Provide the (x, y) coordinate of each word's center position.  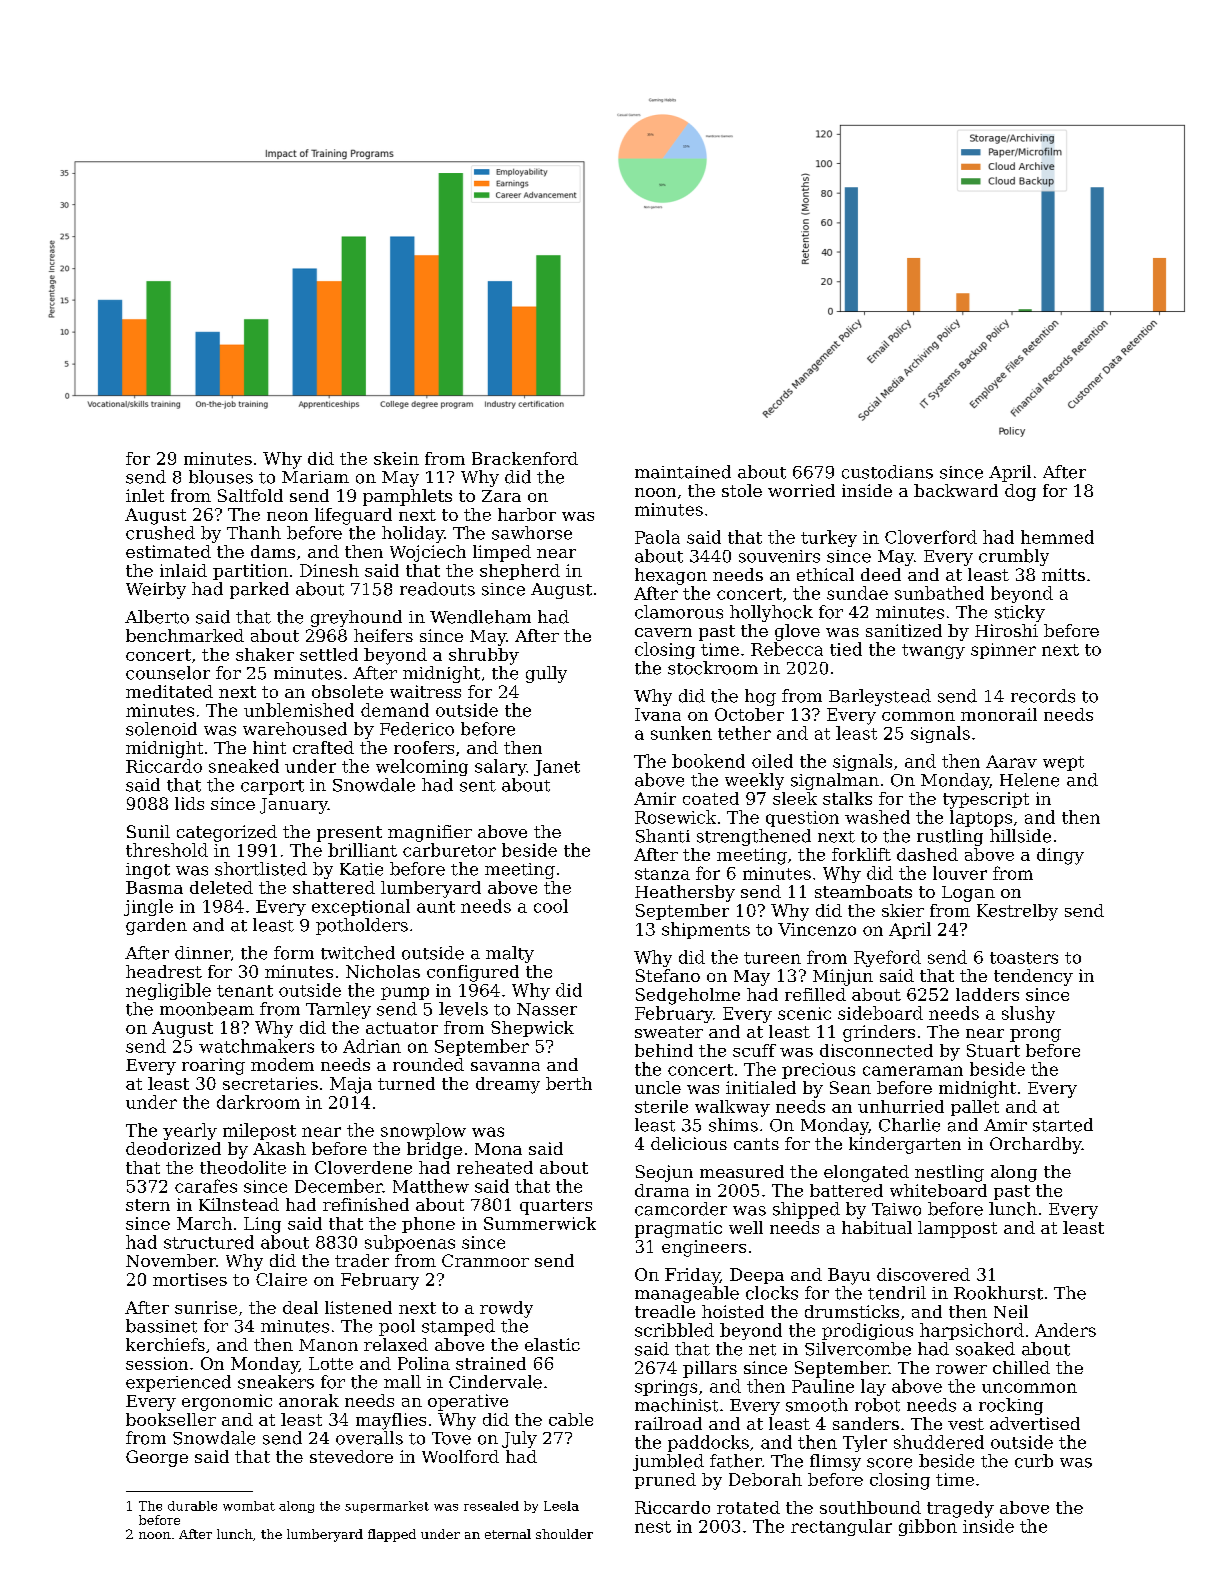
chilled (1021, 1367)
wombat (249, 1506)
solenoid (161, 729)
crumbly (1014, 557)
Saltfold (250, 495)
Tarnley (338, 1010)
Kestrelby (1017, 912)
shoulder (564, 1534)
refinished (366, 1204)
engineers (704, 1248)
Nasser (547, 1009)
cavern (663, 632)
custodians (887, 472)
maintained (683, 472)
